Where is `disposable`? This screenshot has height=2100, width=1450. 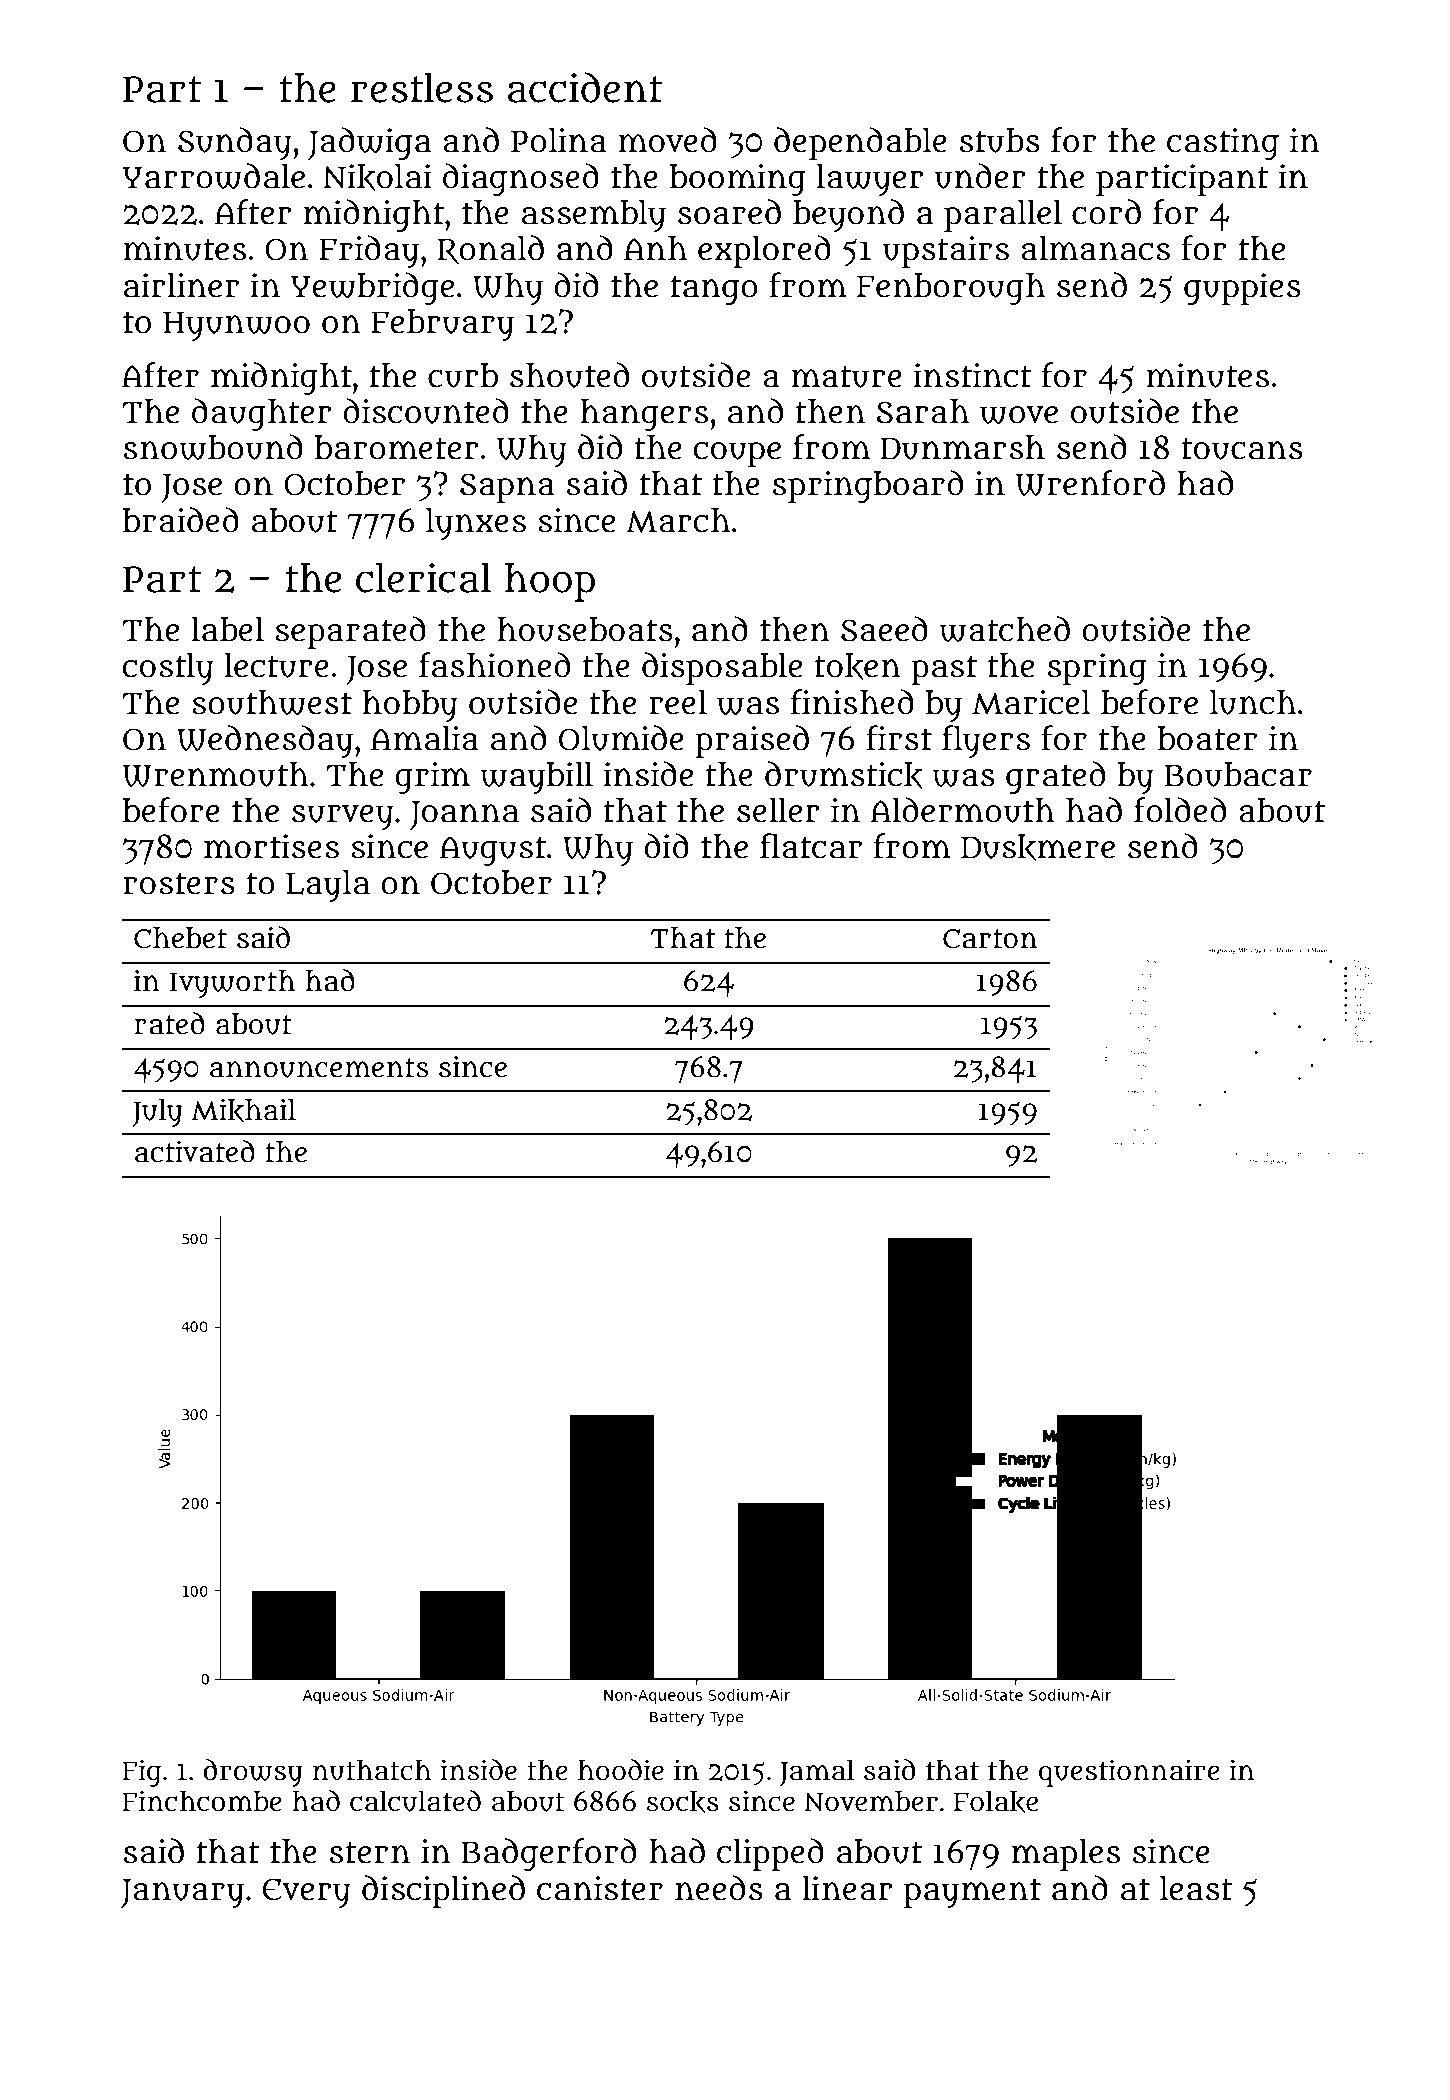
disposable is located at coordinates (722, 668).
